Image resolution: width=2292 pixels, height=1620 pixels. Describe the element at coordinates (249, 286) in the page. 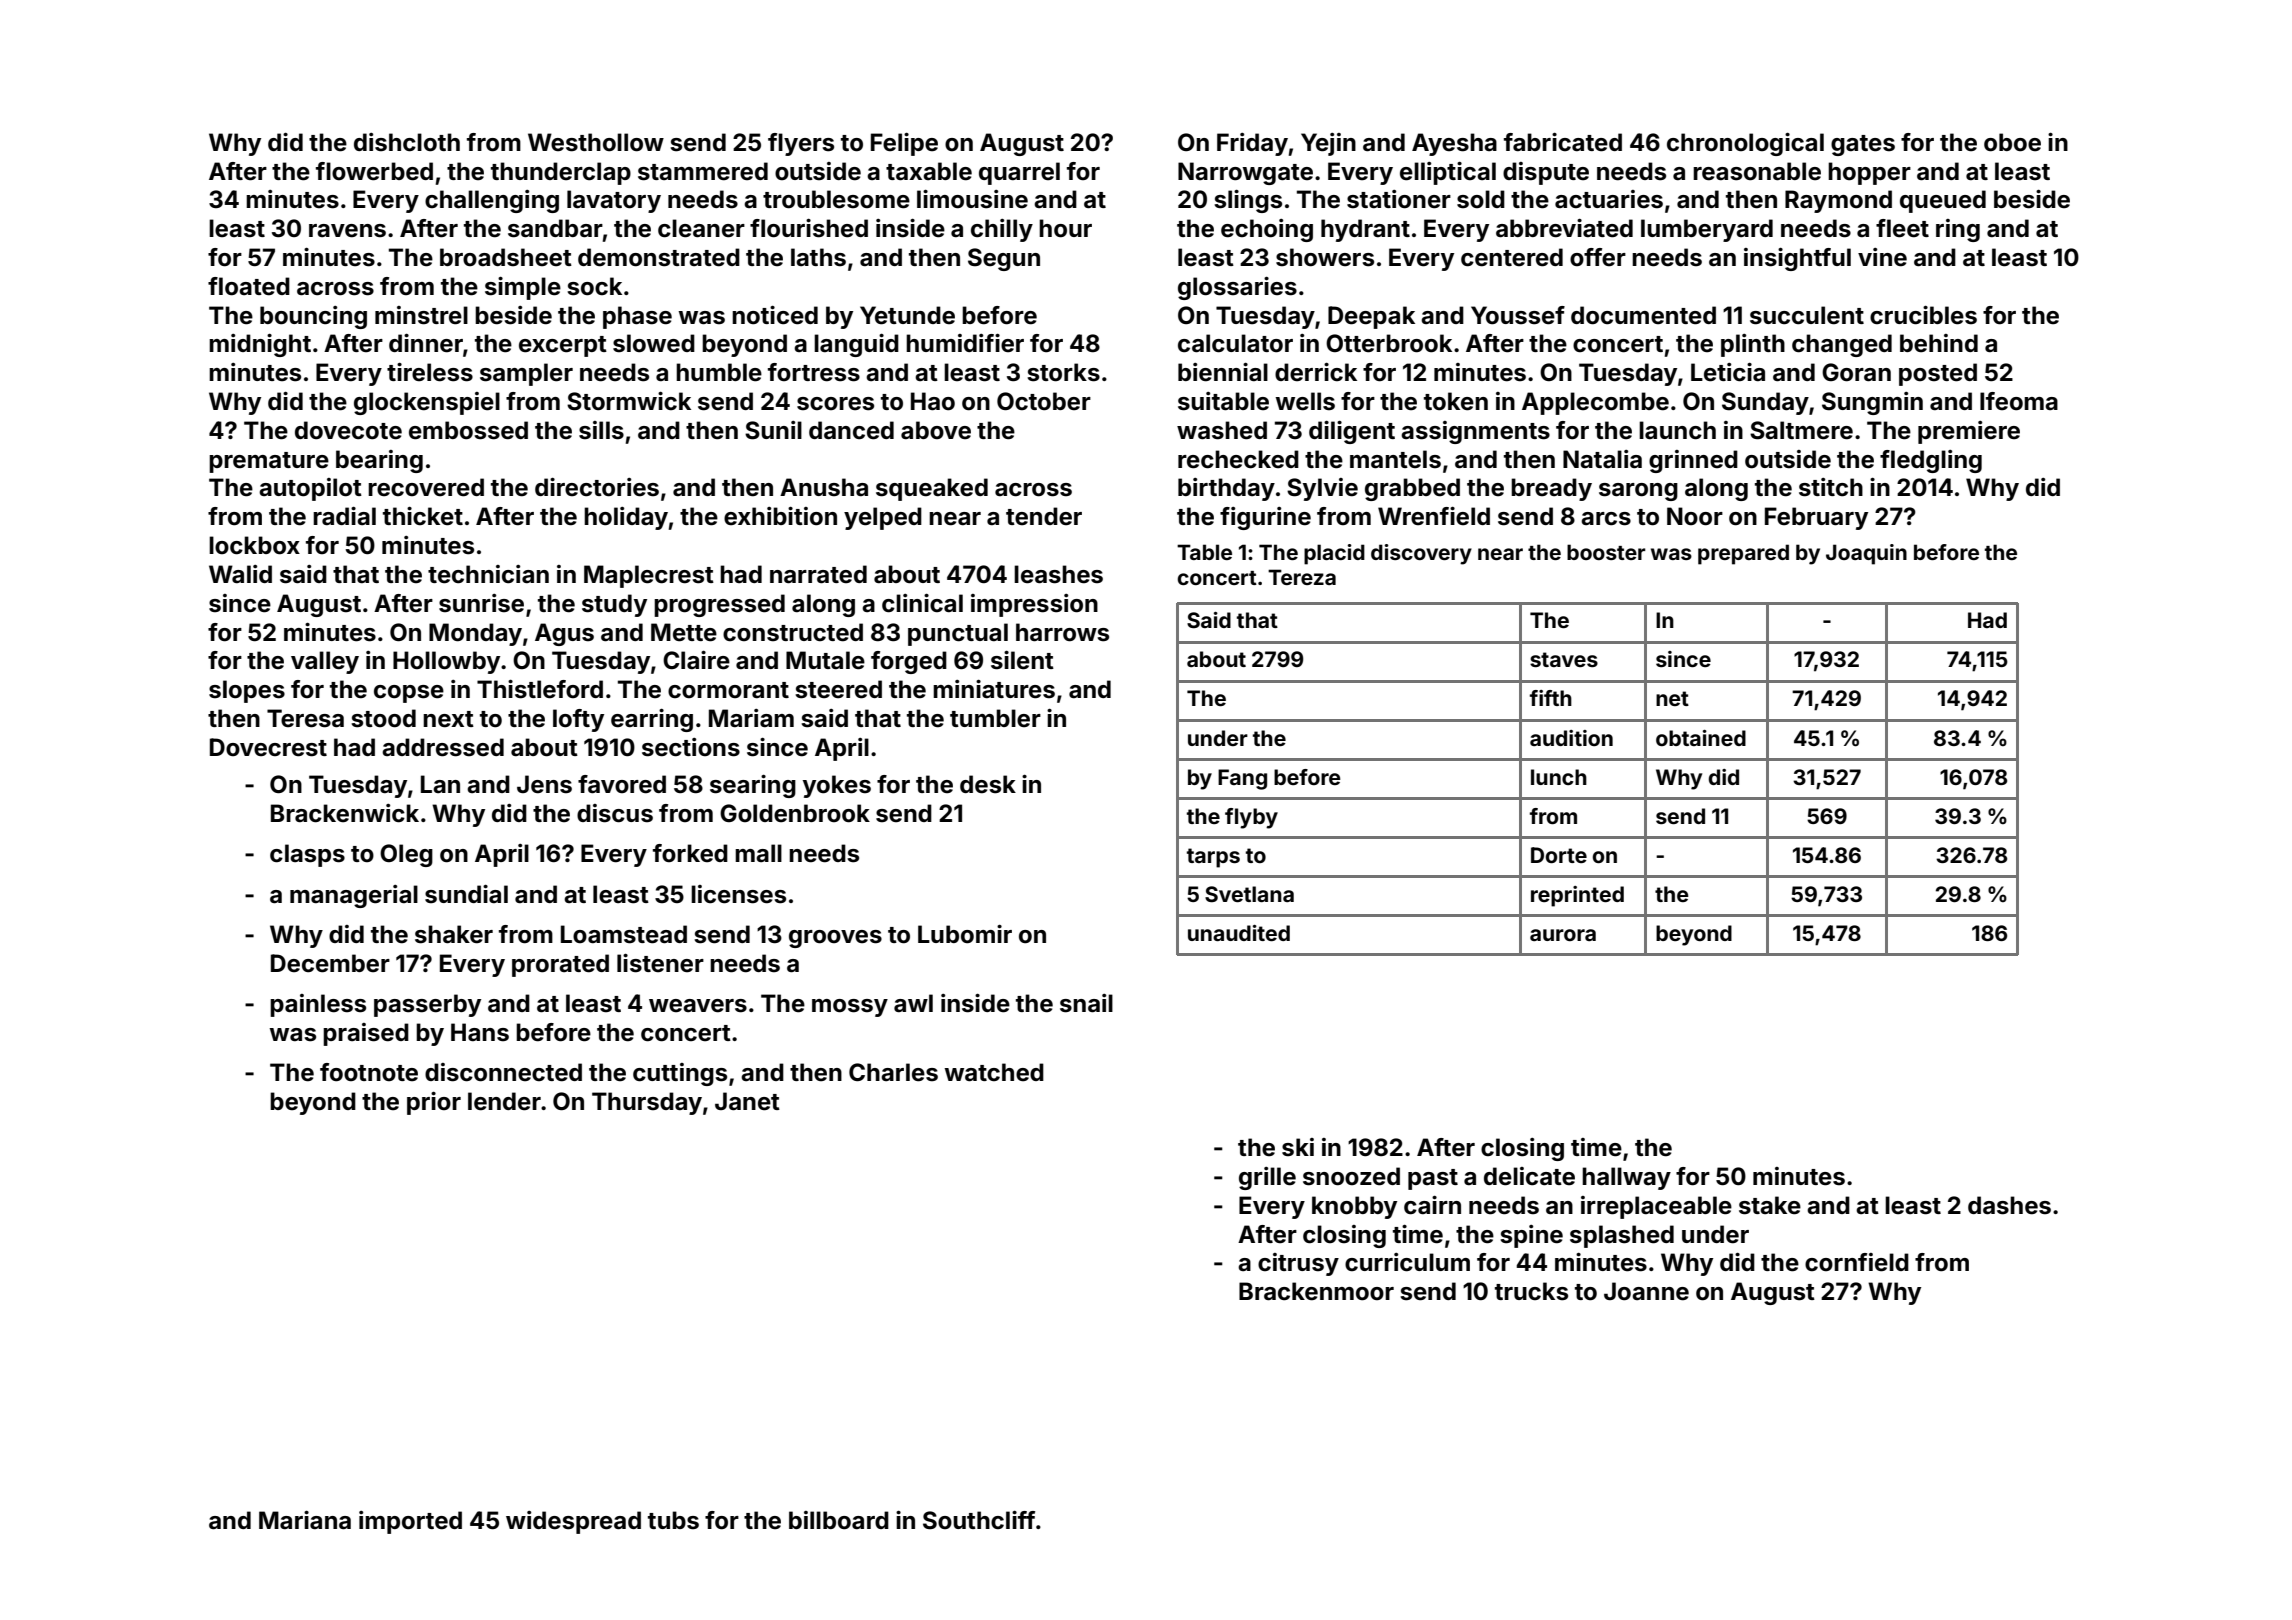

I see `floated` at that location.
